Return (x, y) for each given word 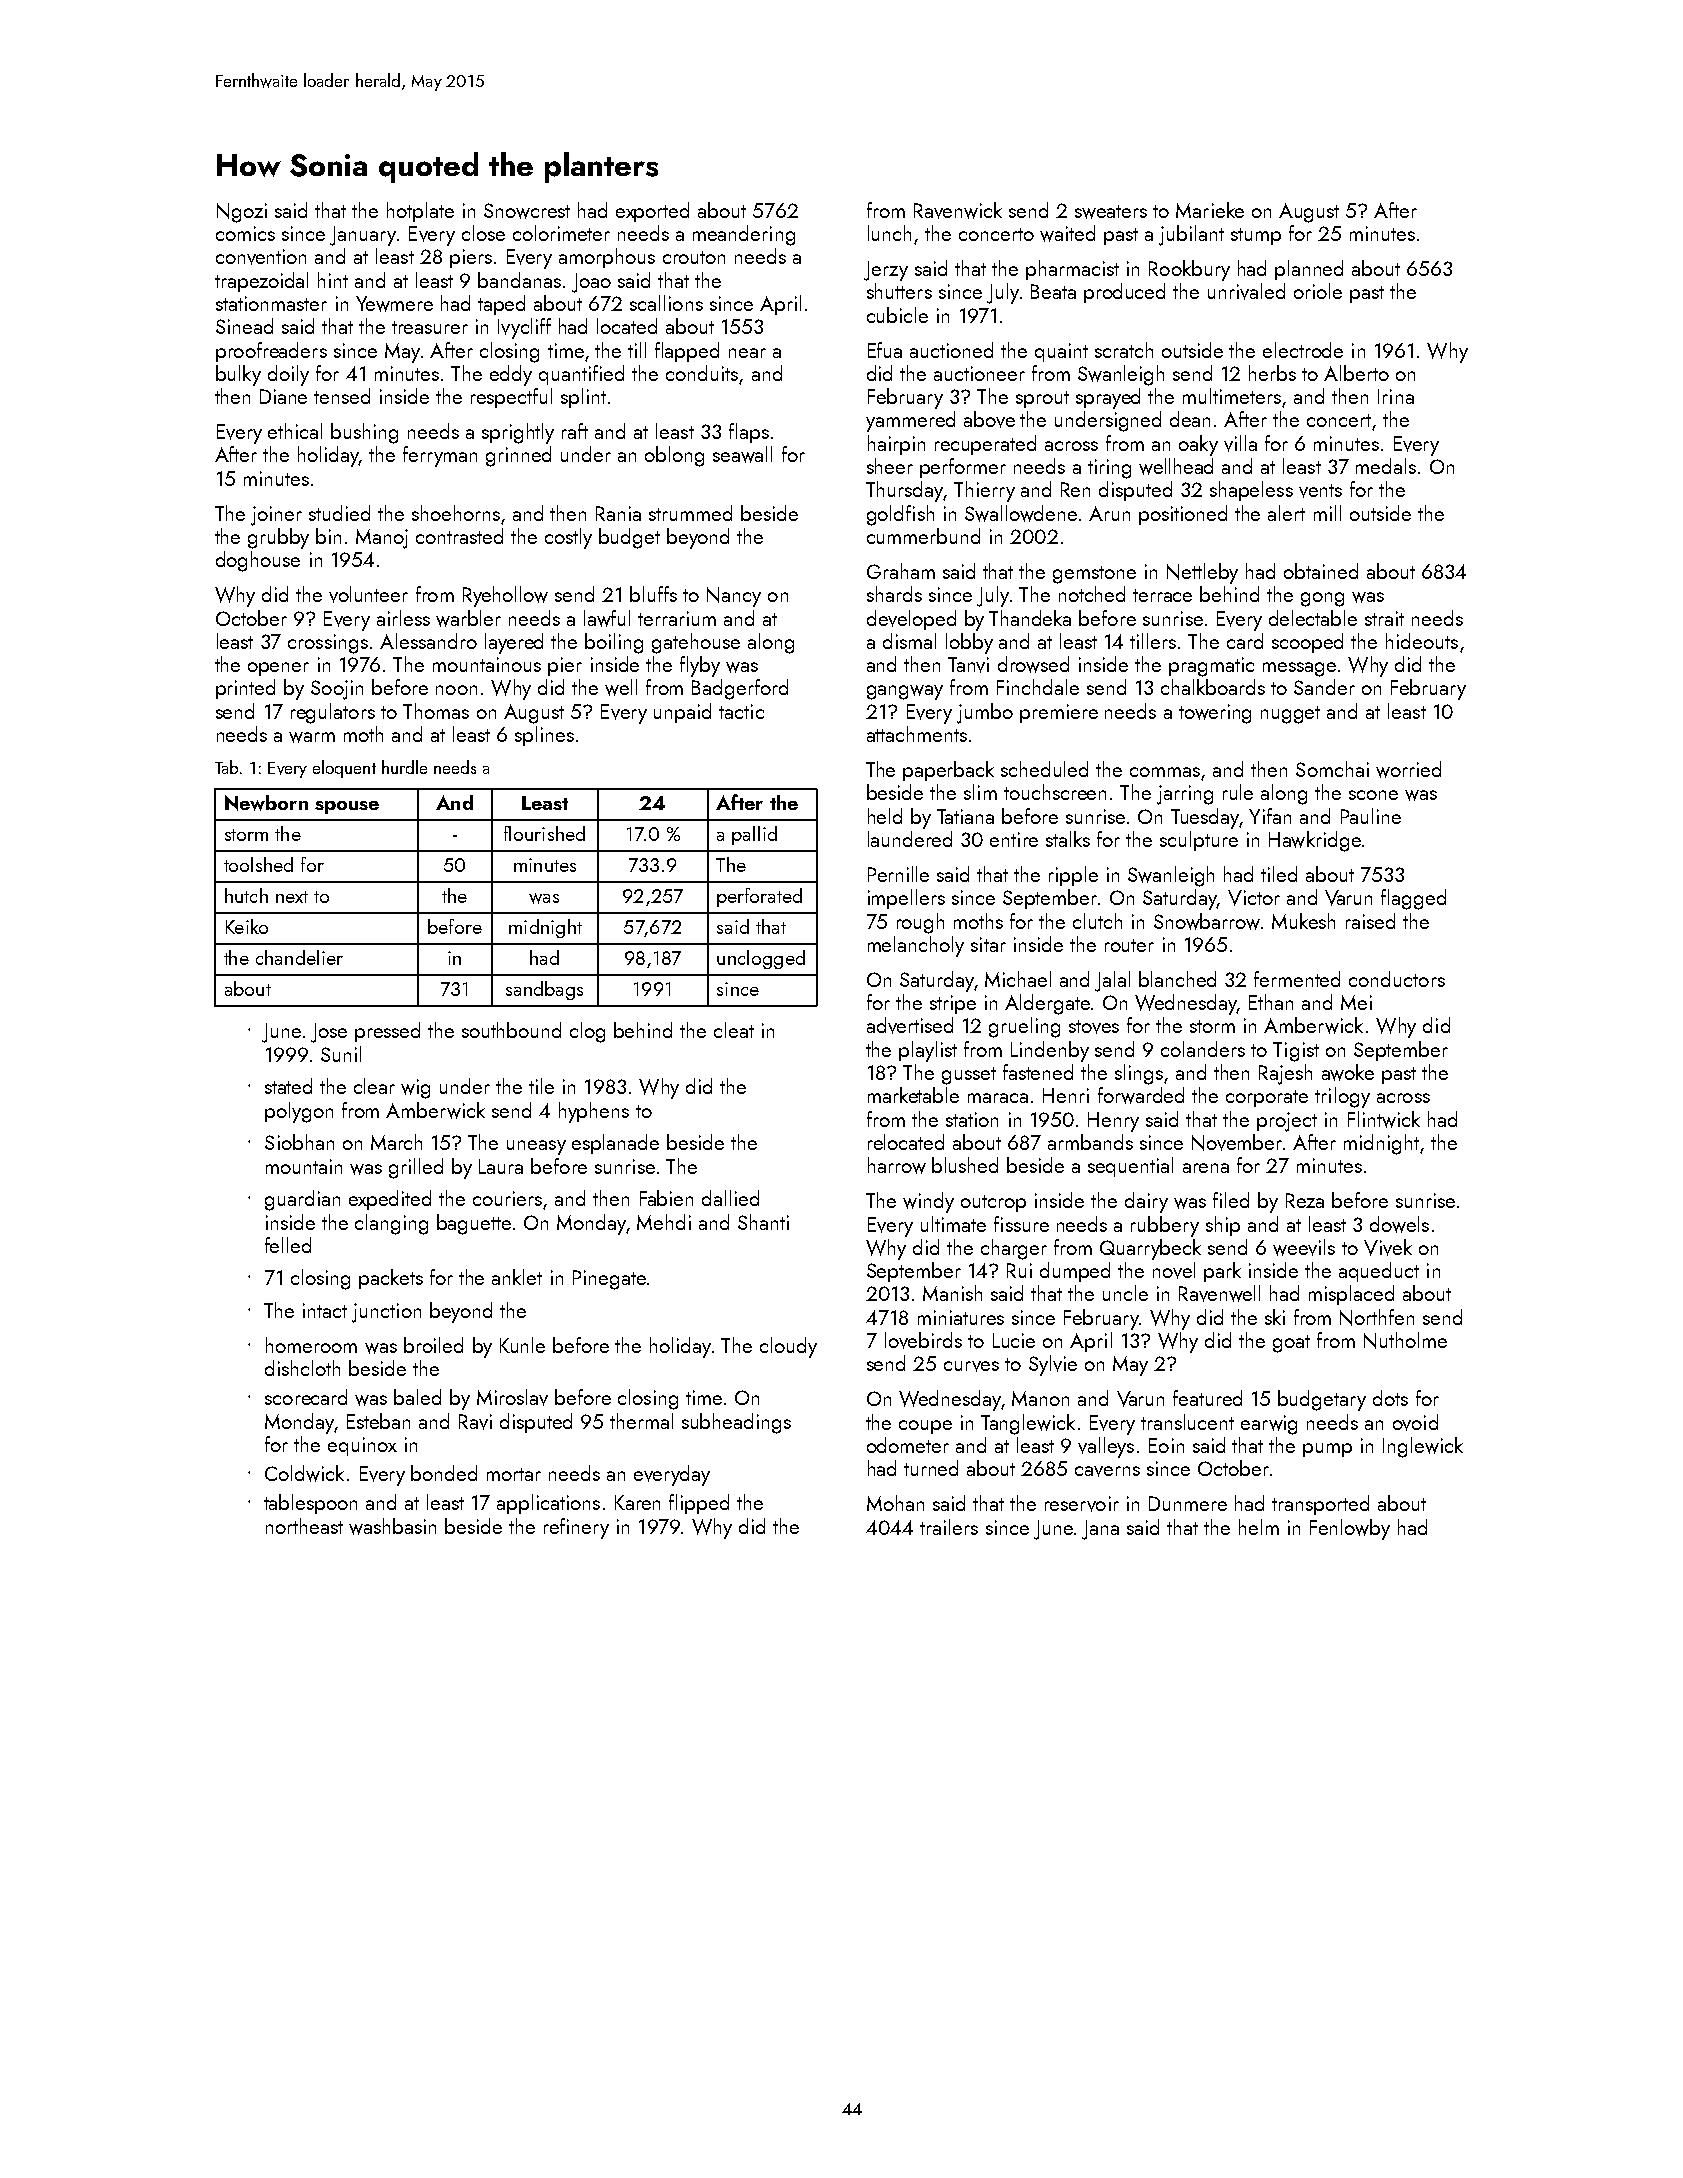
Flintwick (1384, 1119)
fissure (1021, 1224)
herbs (1272, 373)
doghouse (258, 561)
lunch (889, 233)
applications (548, 1504)
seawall (742, 454)
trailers (949, 1527)
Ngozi (242, 213)
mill (1327, 513)
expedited (390, 1200)
